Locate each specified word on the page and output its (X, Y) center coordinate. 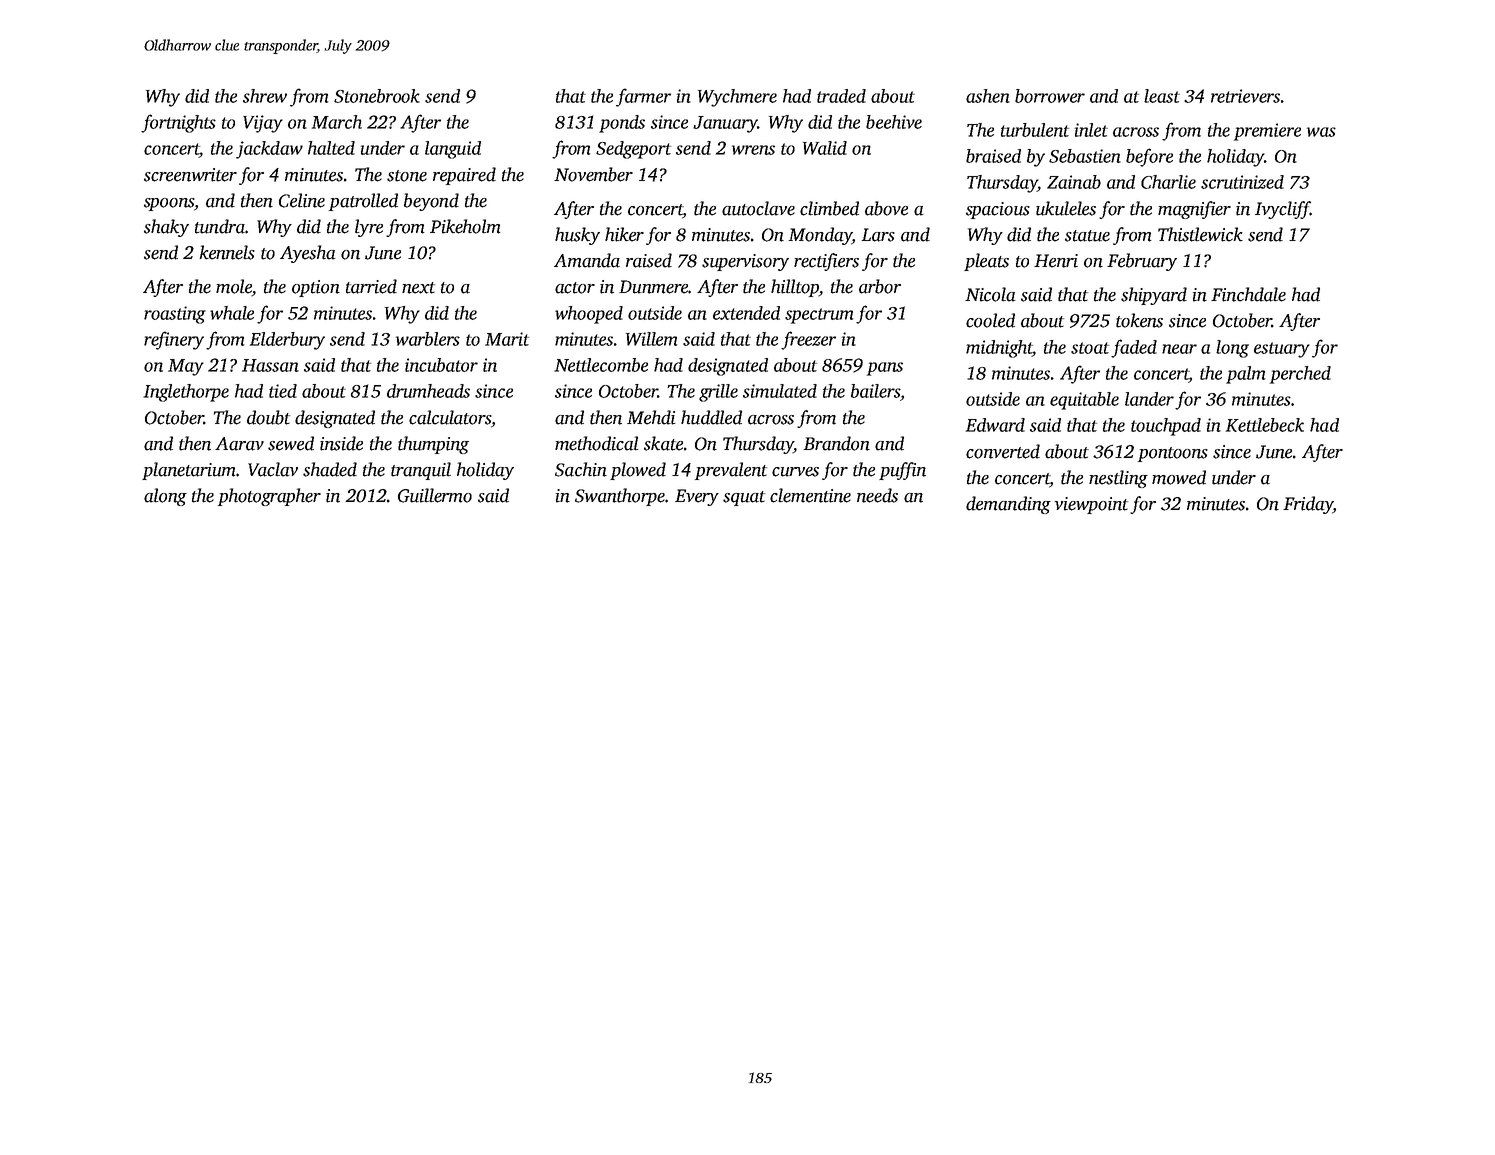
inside (341, 443)
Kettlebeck (1265, 425)
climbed (829, 208)
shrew (265, 96)
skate (663, 443)
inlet (1091, 130)
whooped (589, 315)
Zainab (1074, 182)
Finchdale (1248, 294)
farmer (643, 97)
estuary (1282, 350)
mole (234, 287)
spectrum (819, 316)
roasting (175, 315)
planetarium (188, 471)
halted (331, 148)
